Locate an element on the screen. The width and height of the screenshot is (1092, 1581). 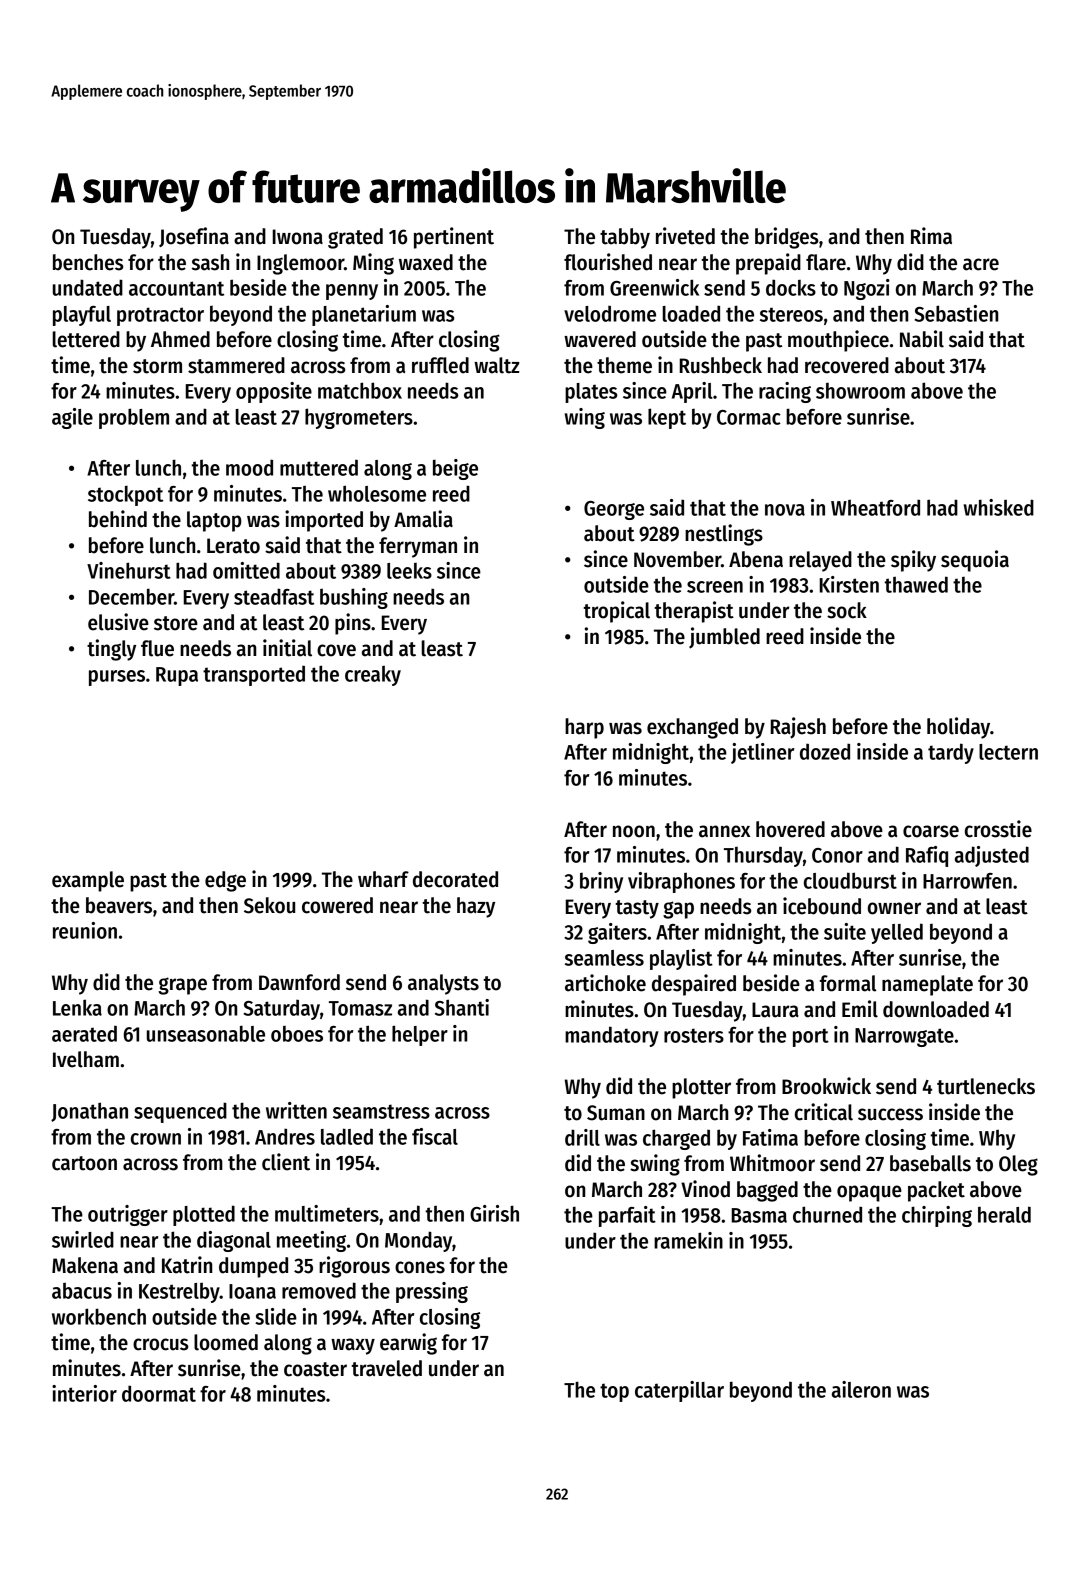
Inglemoor is located at coordinates (300, 264).
